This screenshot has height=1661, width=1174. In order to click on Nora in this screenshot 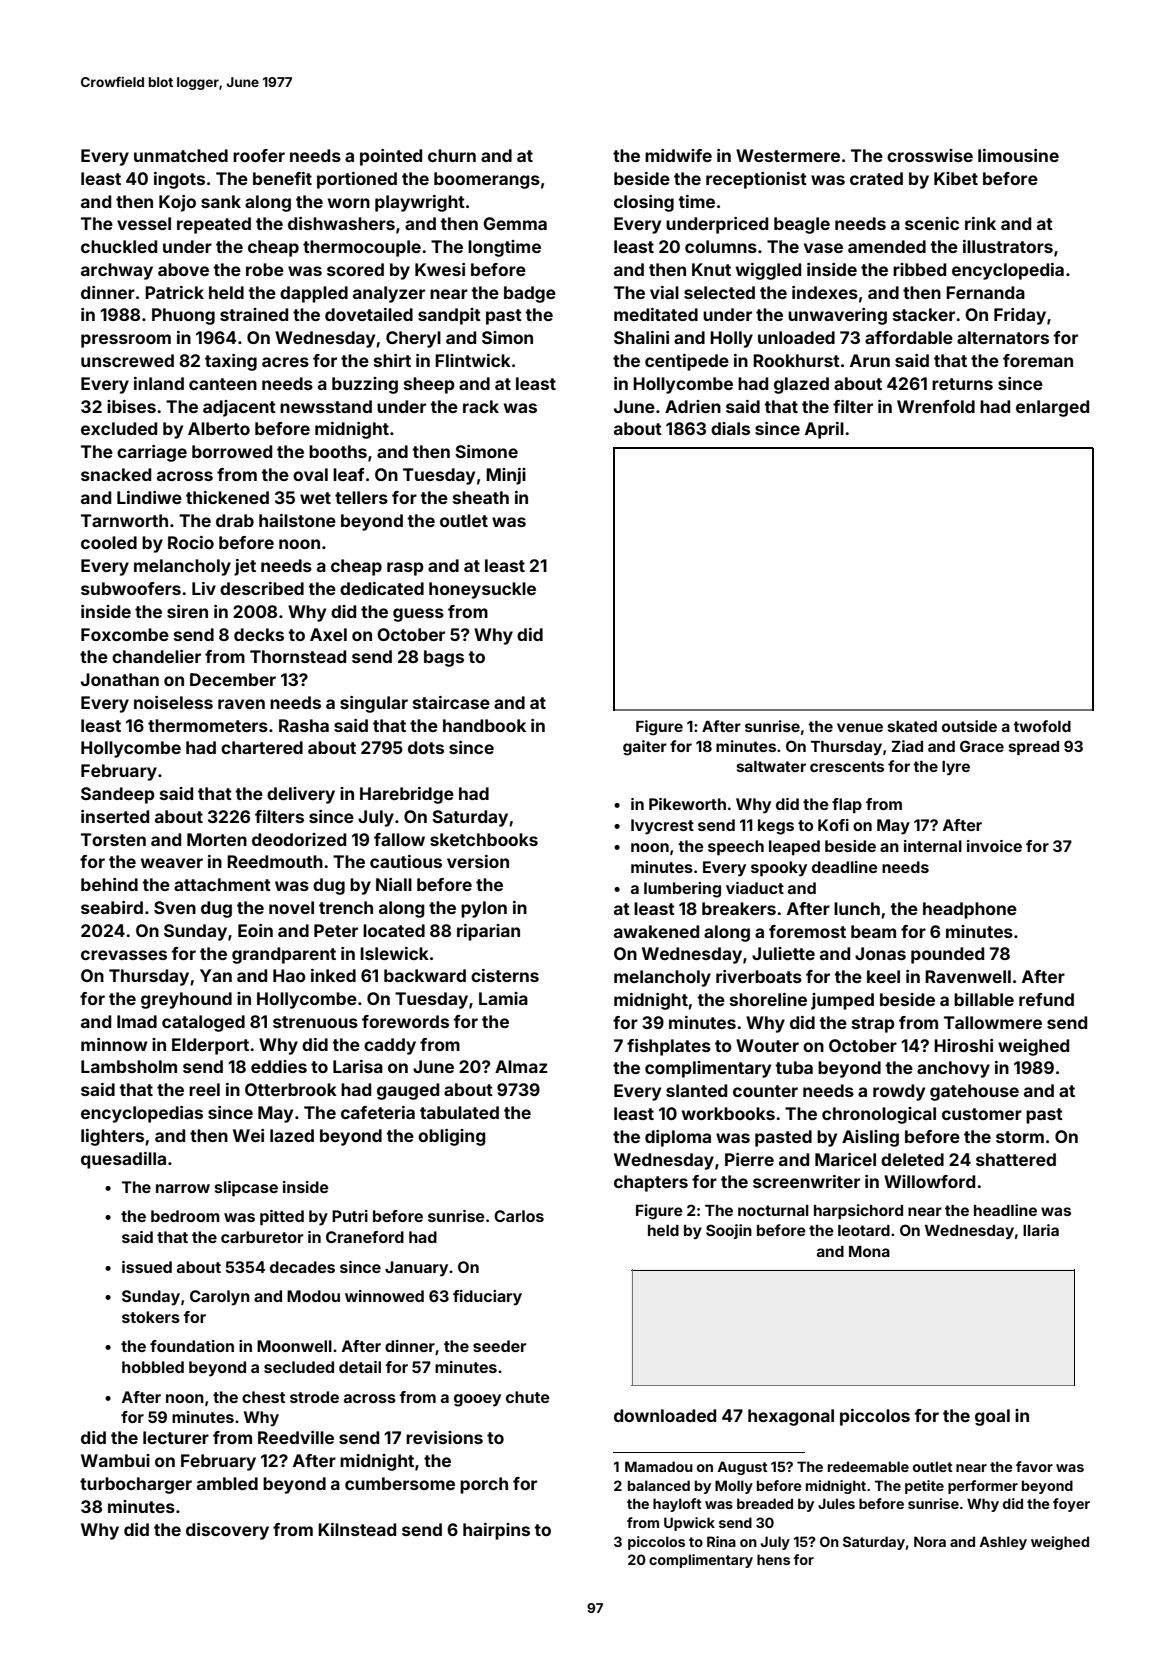, I will do `click(930, 1541)`.
